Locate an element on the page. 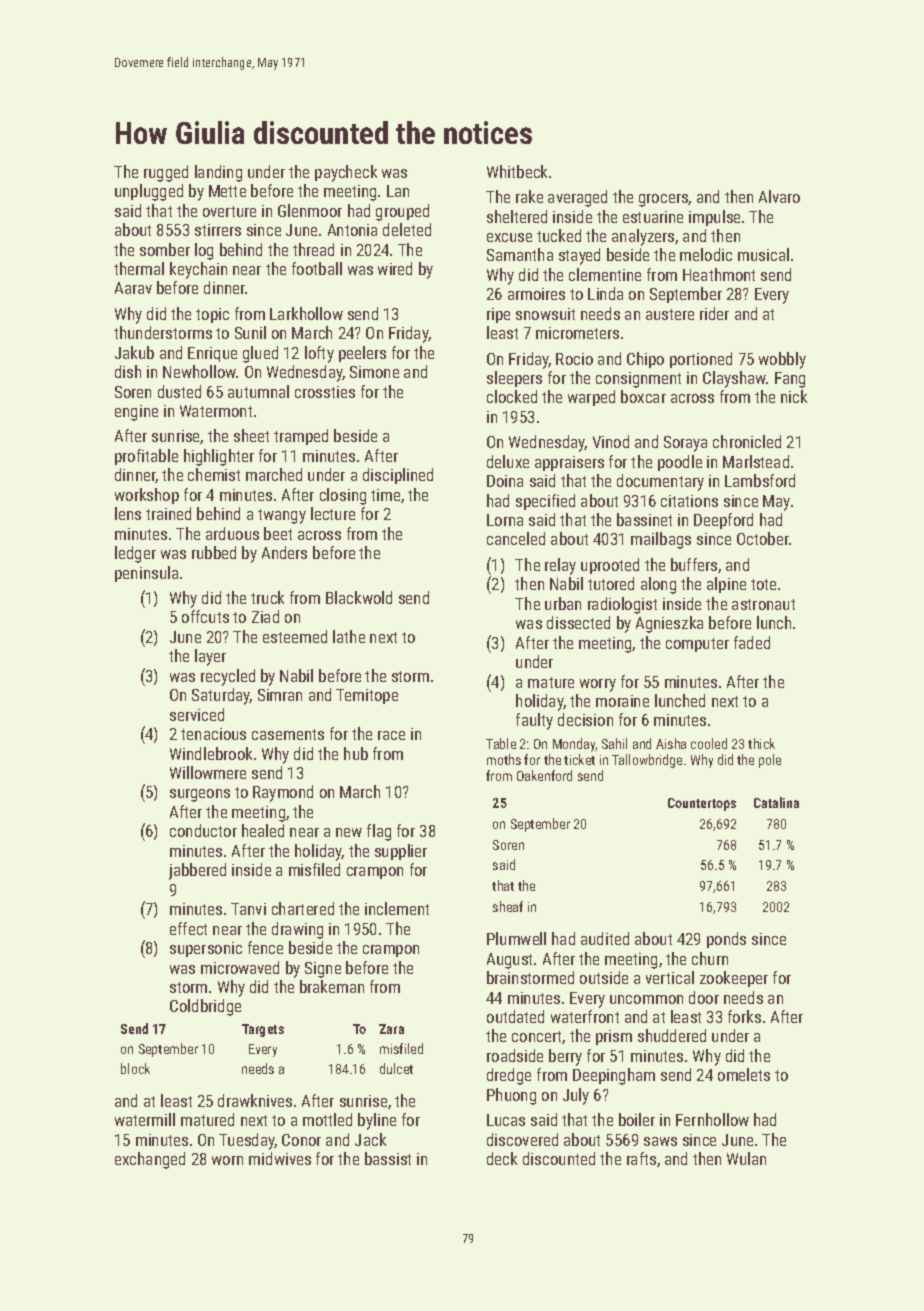 The image size is (924, 1311). excuse is located at coordinates (509, 237).
